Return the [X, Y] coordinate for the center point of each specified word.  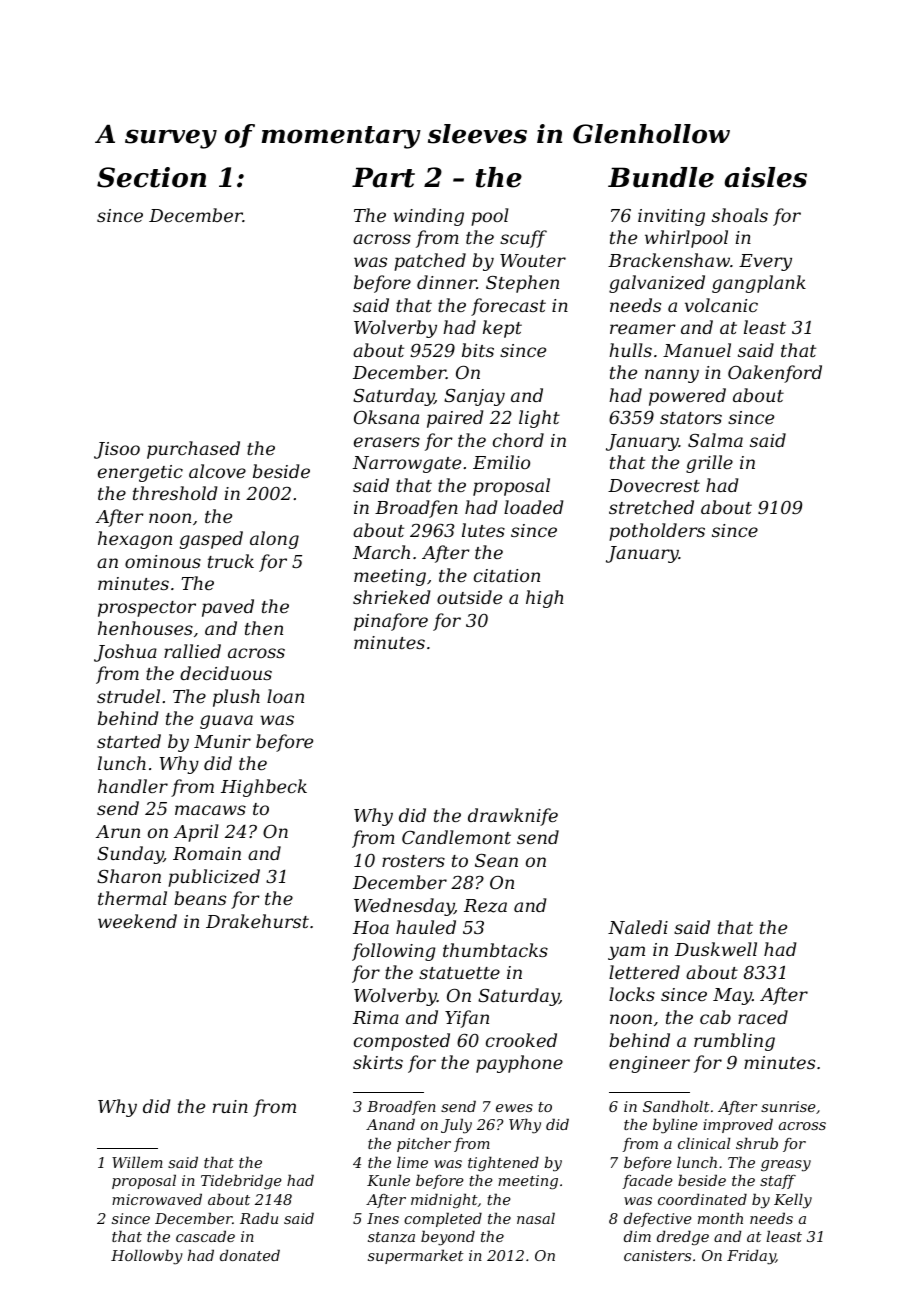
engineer [649, 1064]
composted [402, 1042]
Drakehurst [257, 921]
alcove [217, 471]
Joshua [125, 653]
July [456, 1126]
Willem [137, 1162]
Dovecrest [654, 485]
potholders [657, 532]
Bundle [661, 177]
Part [383, 177]
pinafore [391, 622]
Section [151, 177]
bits [478, 350]
